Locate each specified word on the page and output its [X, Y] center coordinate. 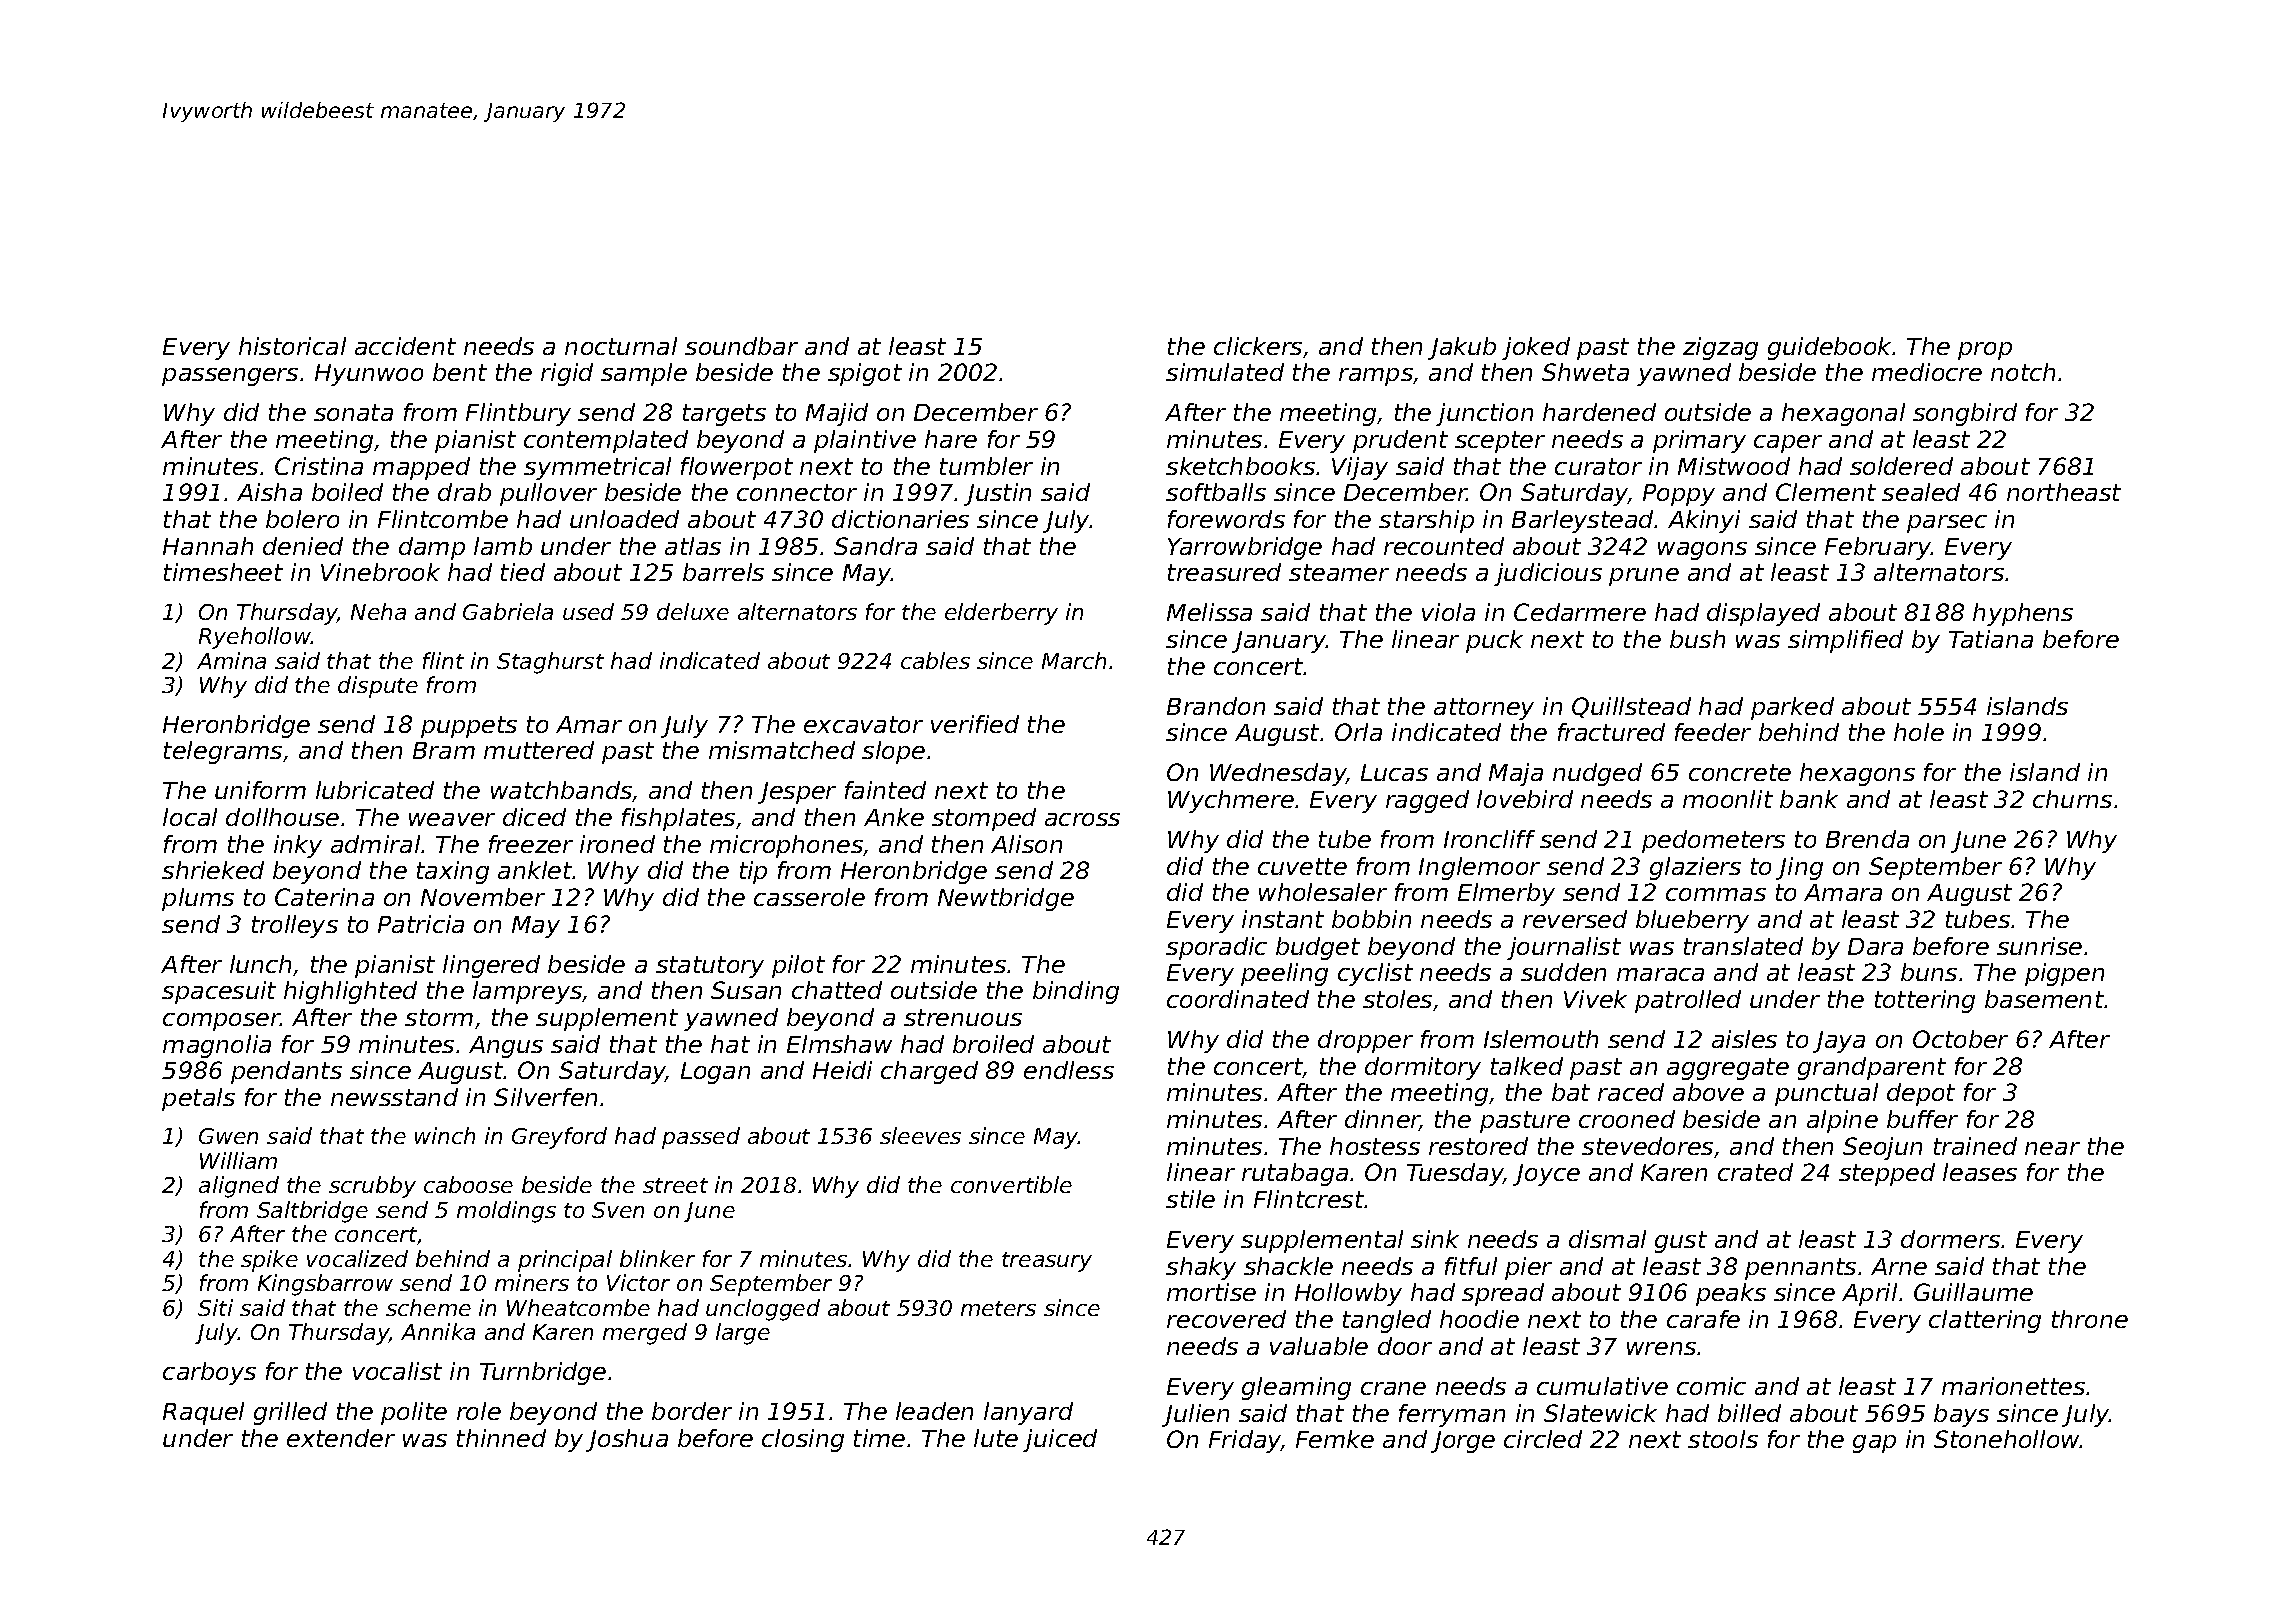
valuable [1319, 1346]
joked [1536, 348]
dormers [1950, 1239]
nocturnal [621, 346]
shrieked [213, 870]
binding [1076, 992]
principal [565, 1261]
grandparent [1872, 1068]
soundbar [741, 346]
